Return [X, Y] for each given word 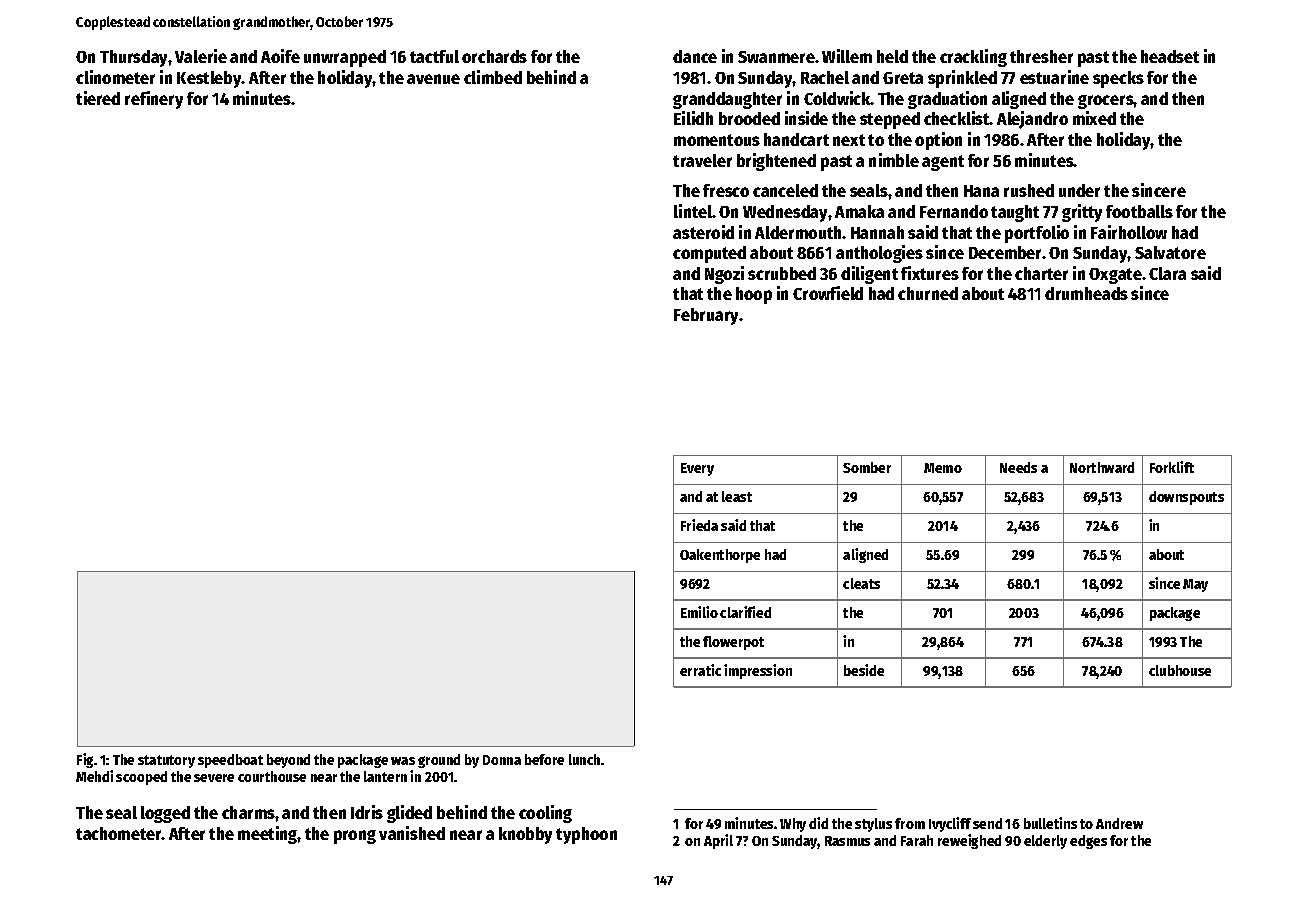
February [706, 316]
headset [1170, 56]
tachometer [119, 833]
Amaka [859, 211]
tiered [98, 98]
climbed [493, 77]
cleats [861, 583]
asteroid [703, 232]
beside [864, 670]
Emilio [699, 612]
